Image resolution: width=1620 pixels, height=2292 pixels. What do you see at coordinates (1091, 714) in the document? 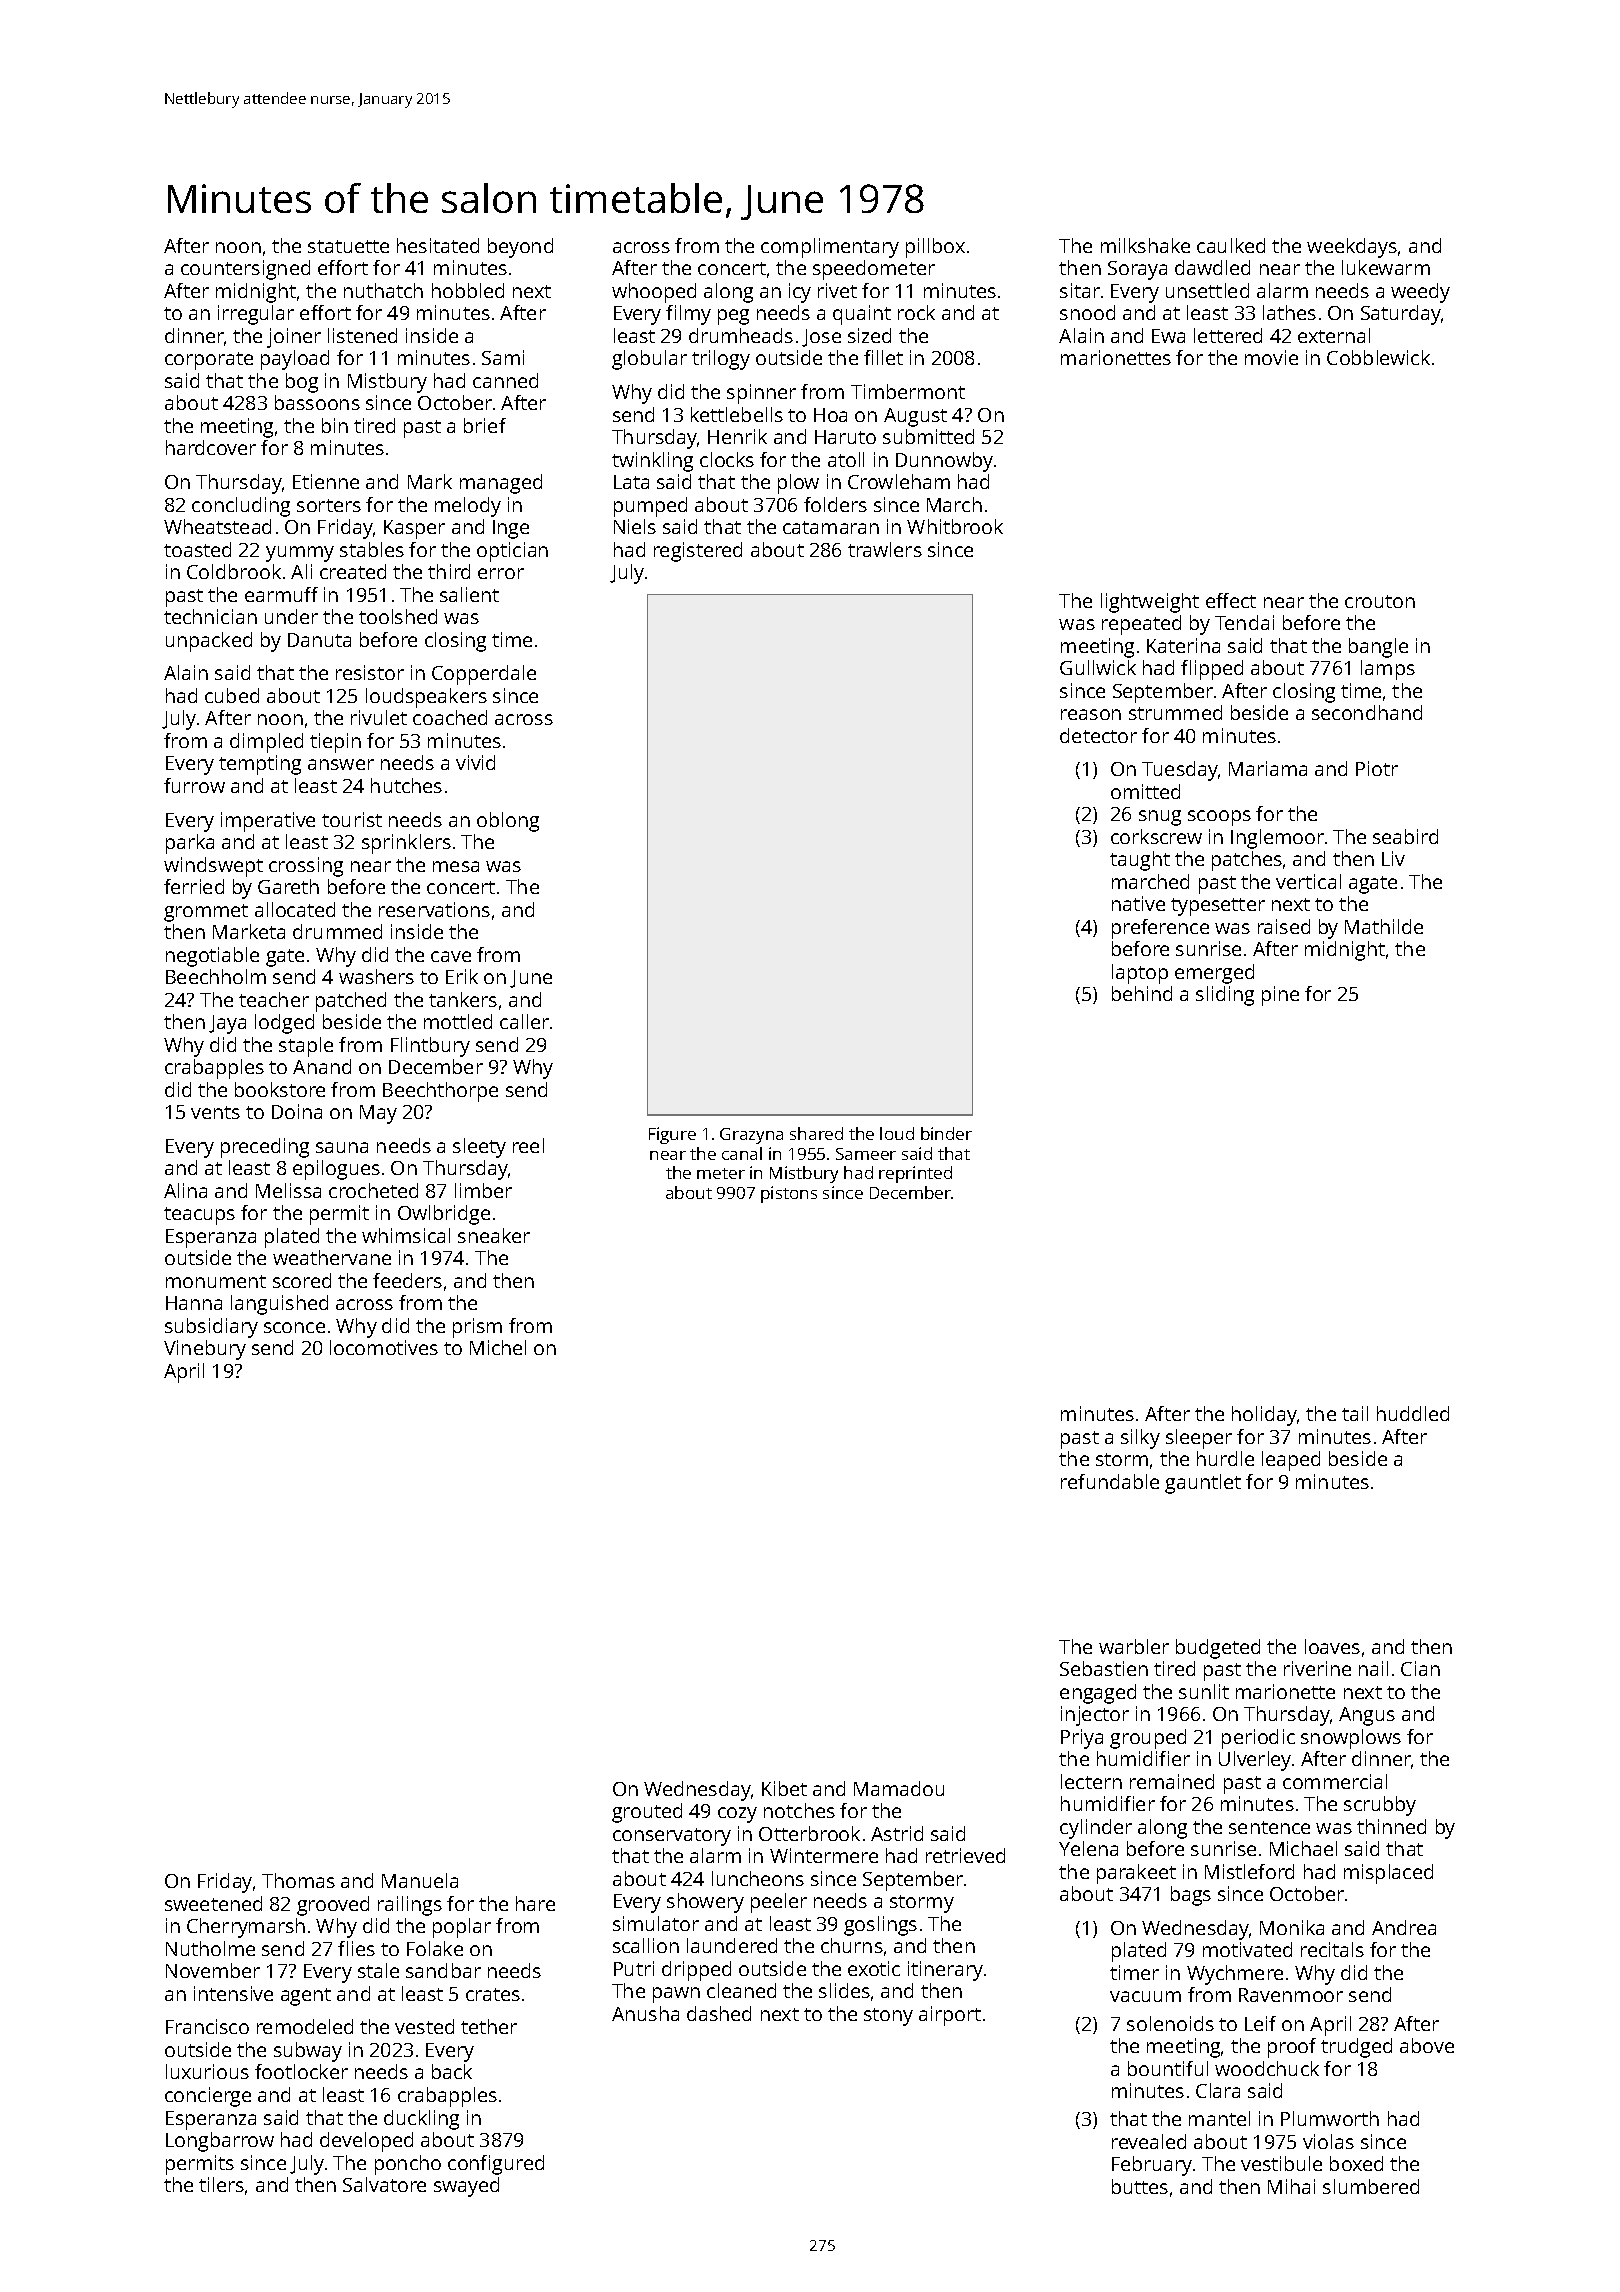
I see `reason` at bounding box center [1091, 714].
